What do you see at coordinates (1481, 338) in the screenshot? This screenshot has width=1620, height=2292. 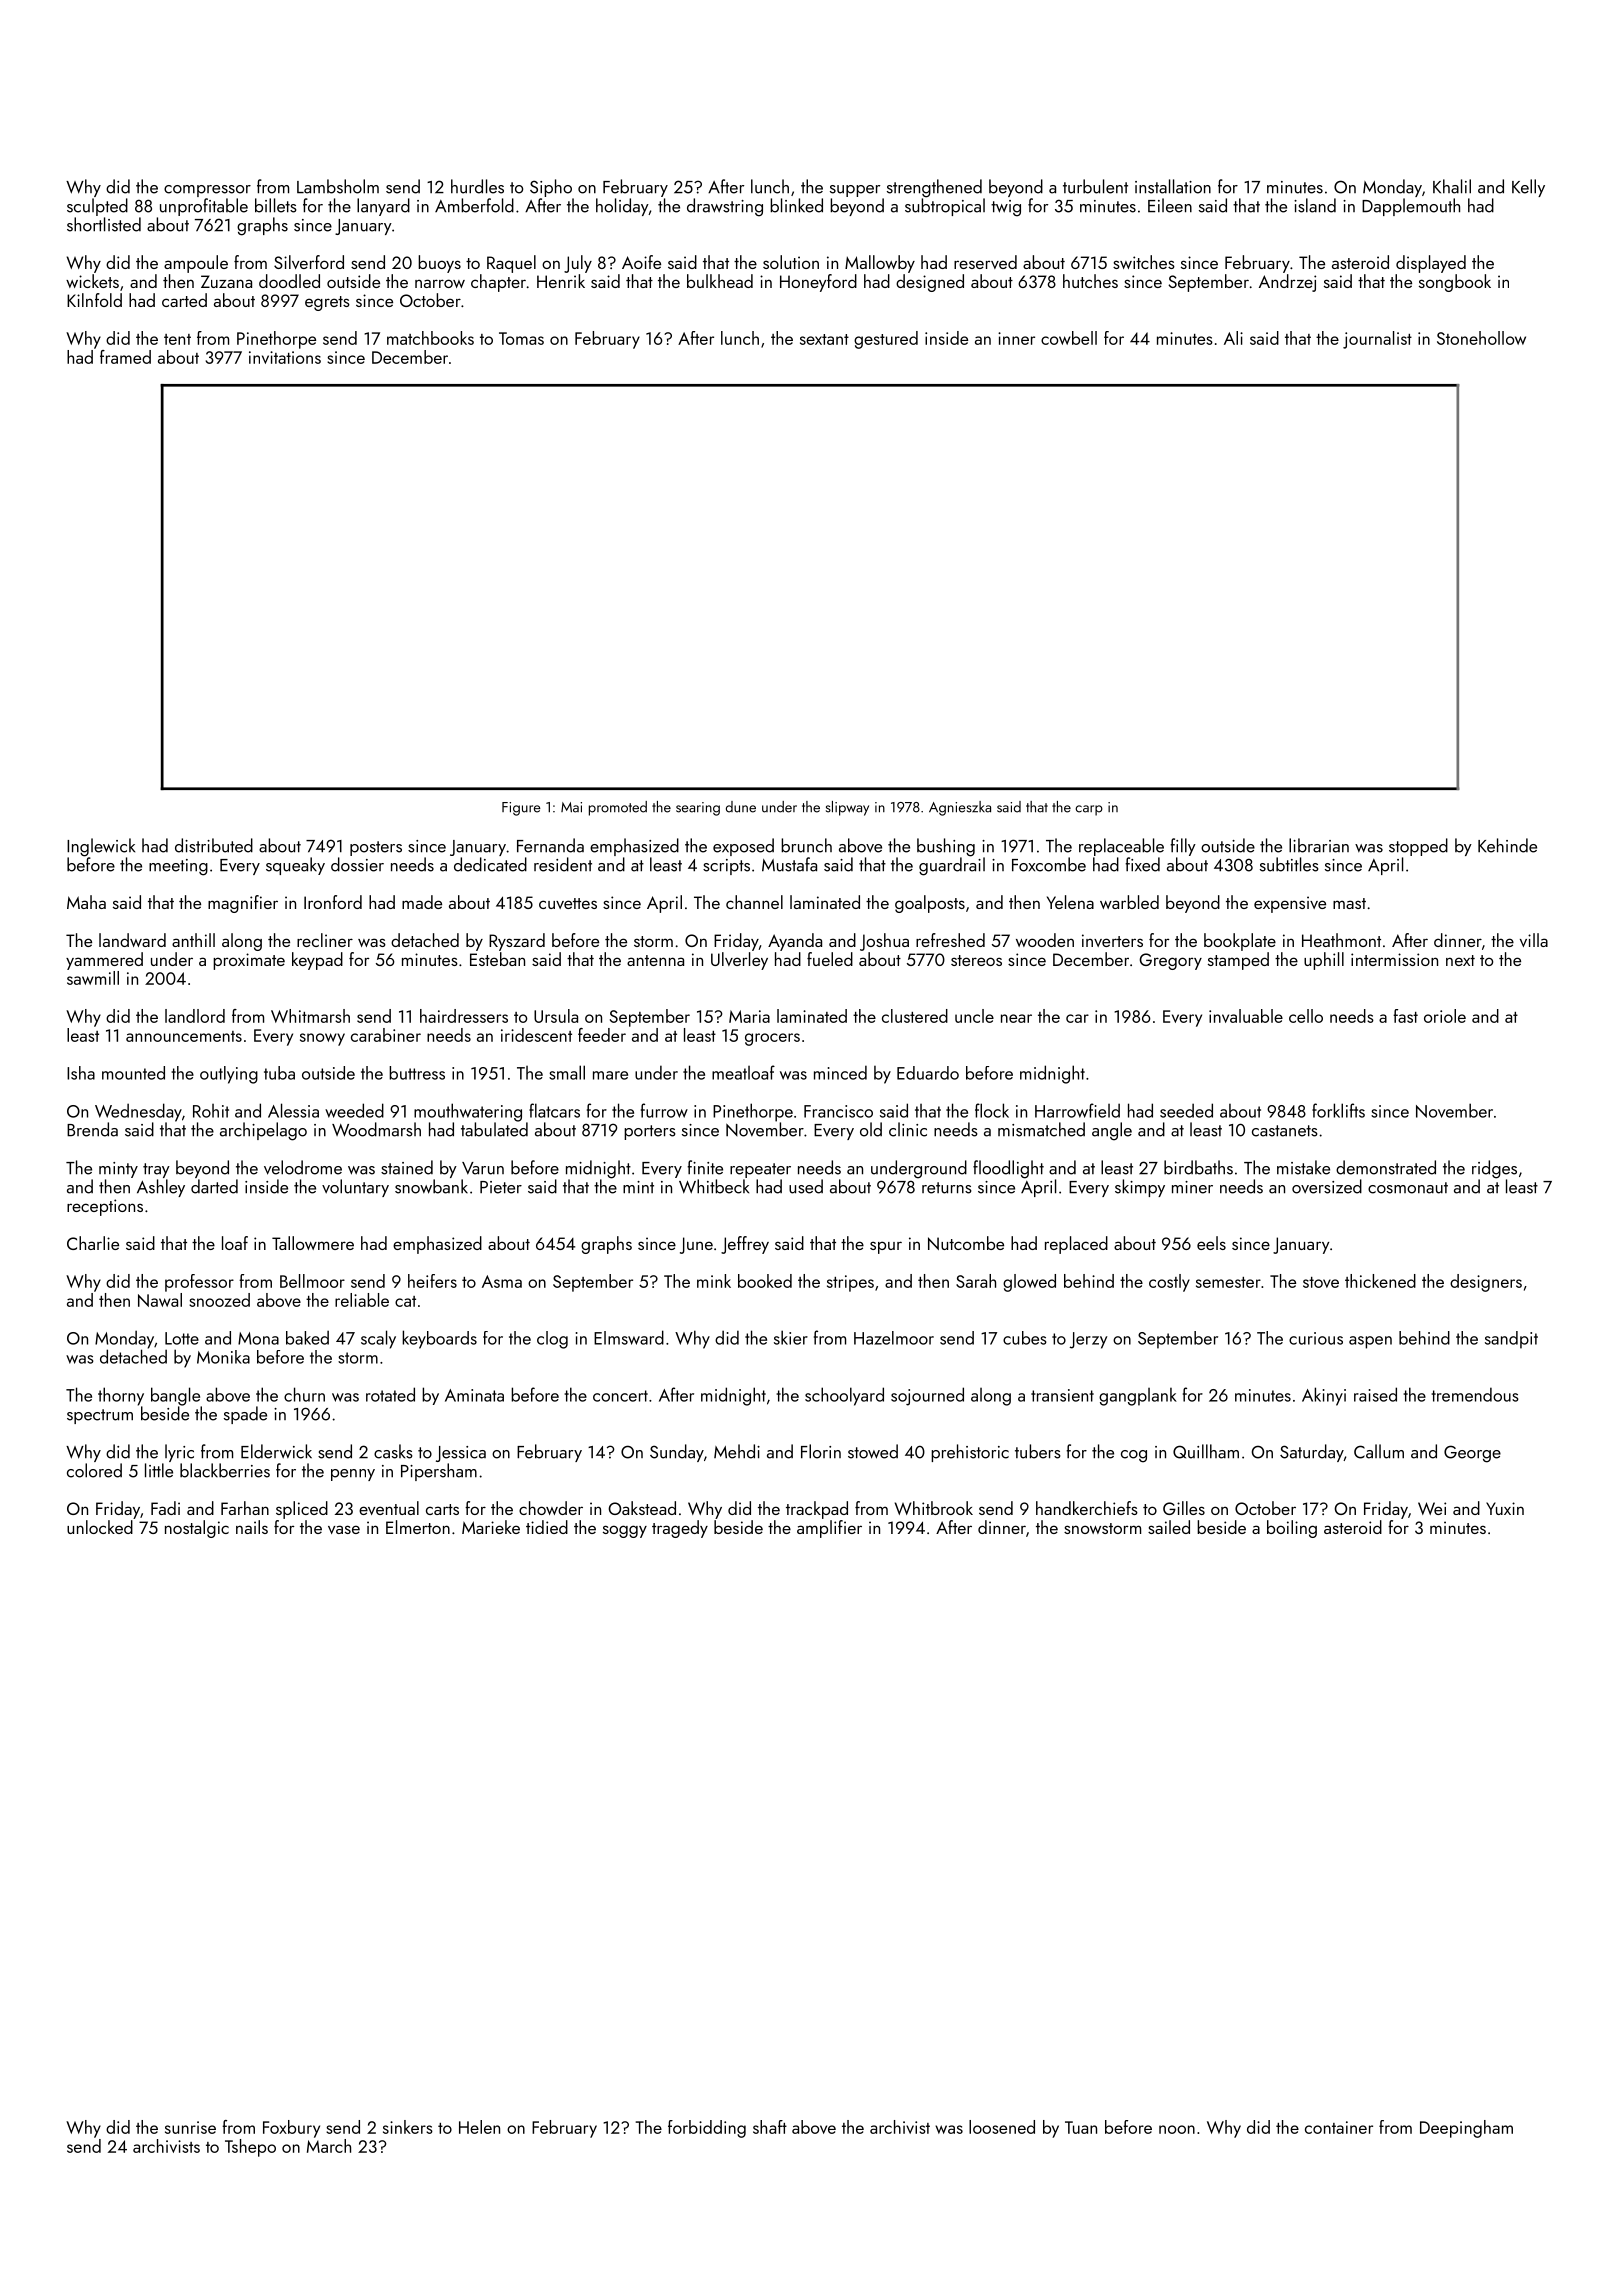 I see `Stonehollow` at bounding box center [1481, 338].
